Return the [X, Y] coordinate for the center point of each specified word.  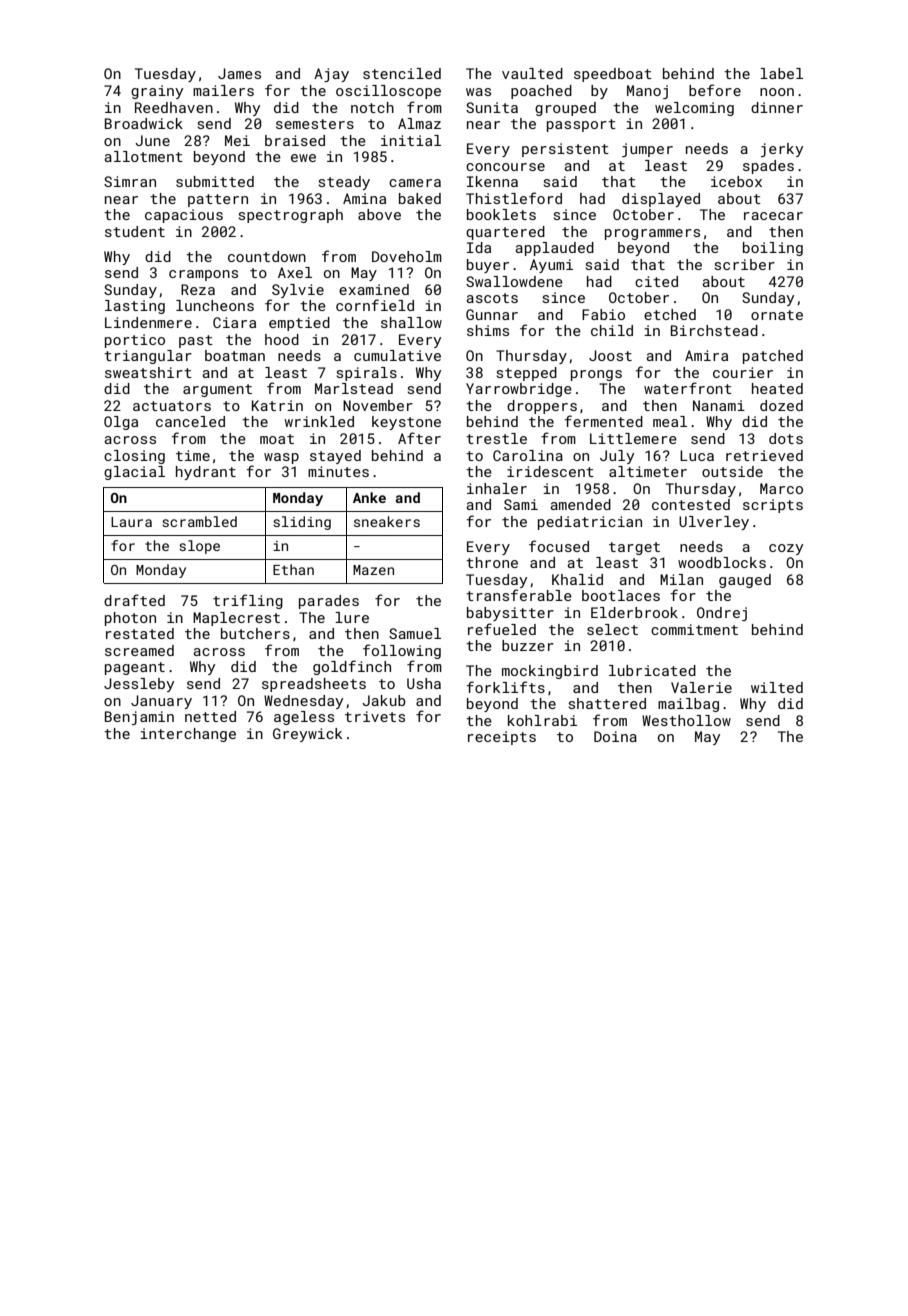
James [239, 73]
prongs [596, 375]
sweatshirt [148, 372]
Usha [424, 683]
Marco [781, 488]
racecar [773, 216]
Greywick [307, 735]
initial [411, 140]
